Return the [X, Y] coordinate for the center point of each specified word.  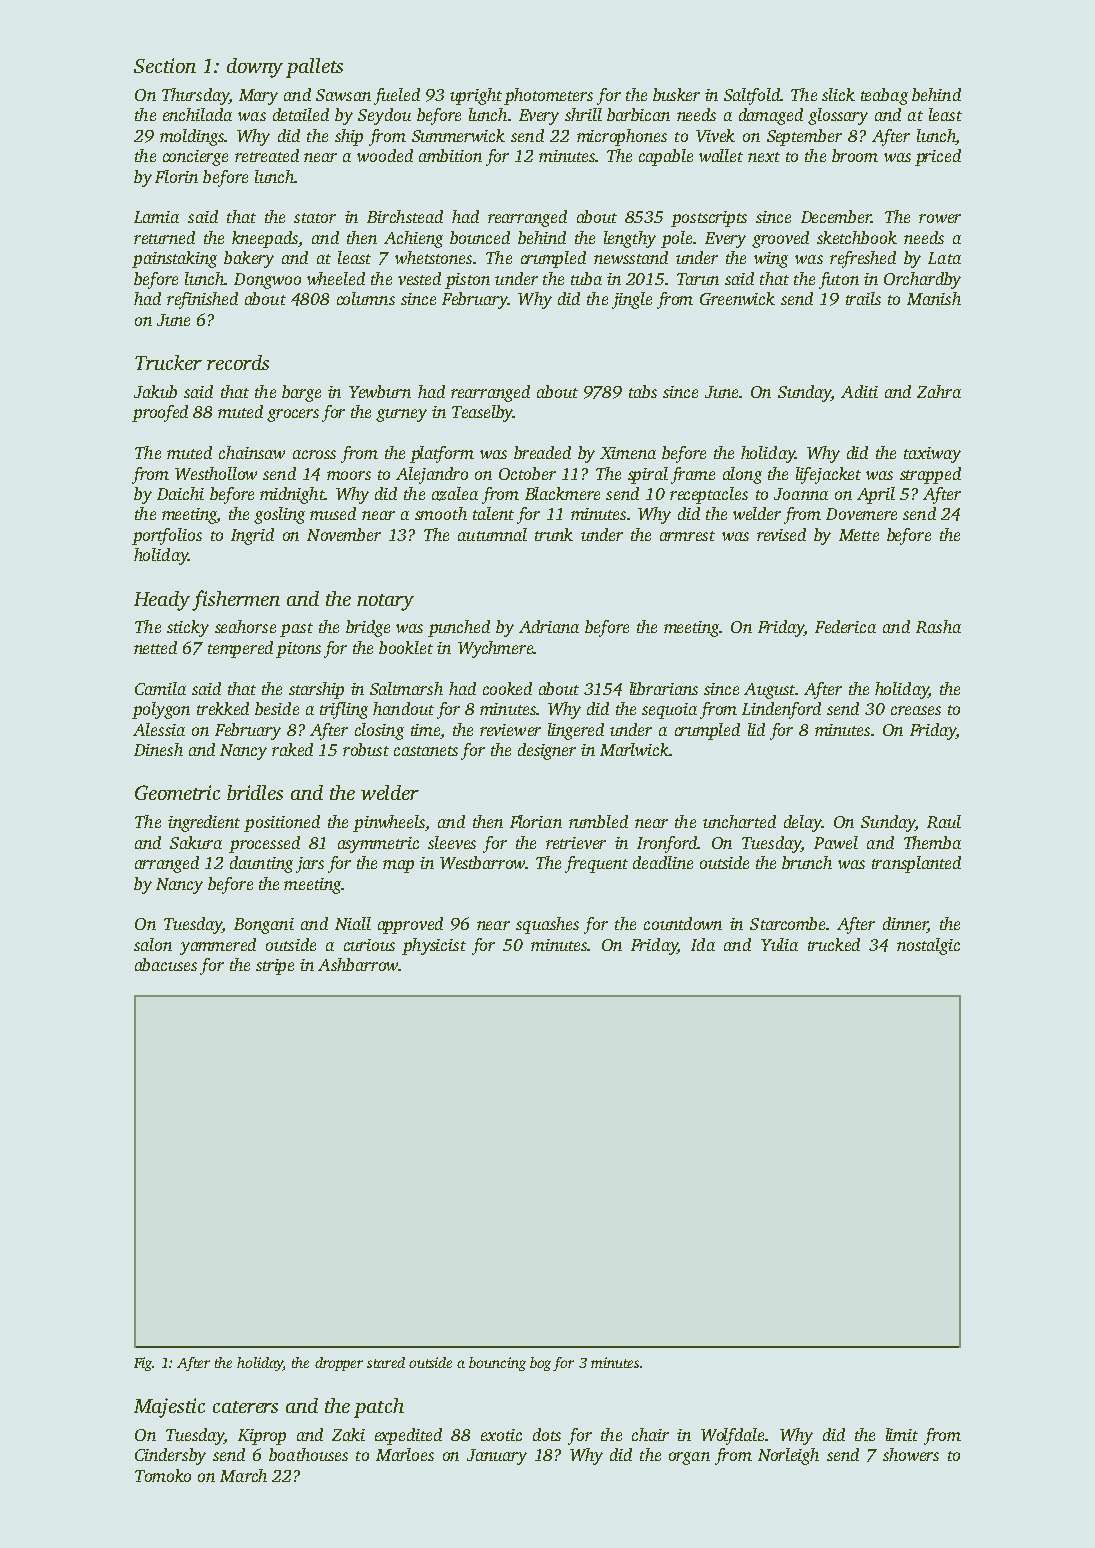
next [764, 157]
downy [255, 68]
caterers [245, 1407]
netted [155, 647]
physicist [434, 946]
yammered [218, 946]
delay [803, 823]
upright [476, 96]
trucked [834, 944]
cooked [507, 688]
